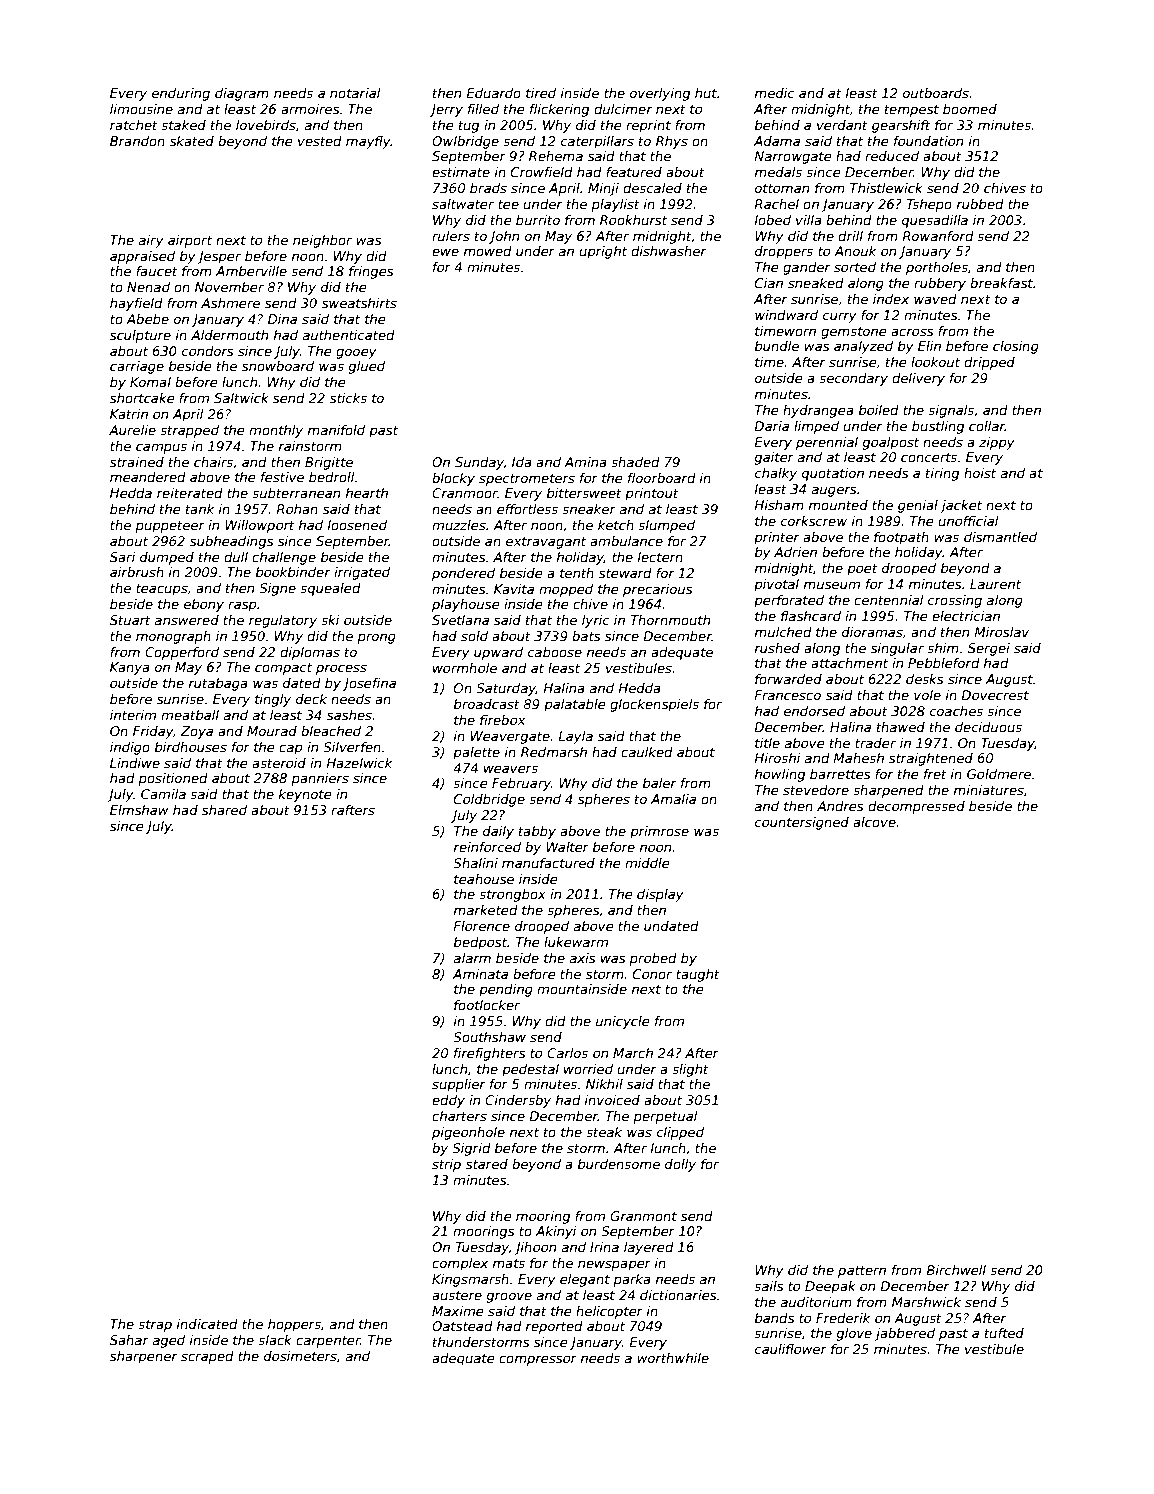 Image resolution: width=1154 pixels, height=1494 pixels. I want to click on festive, so click(282, 477).
